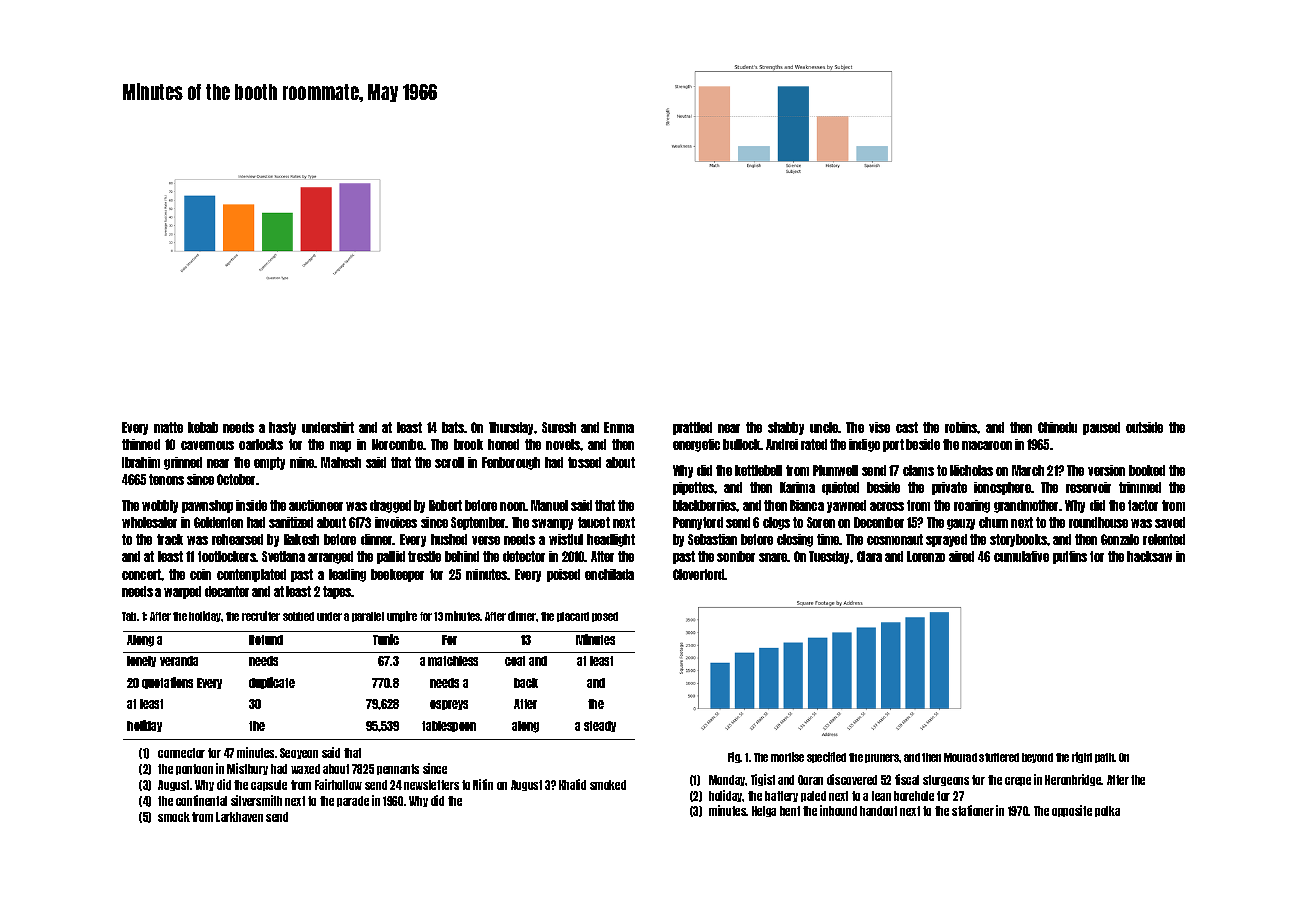  I want to click on snare, so click(773, 557).
